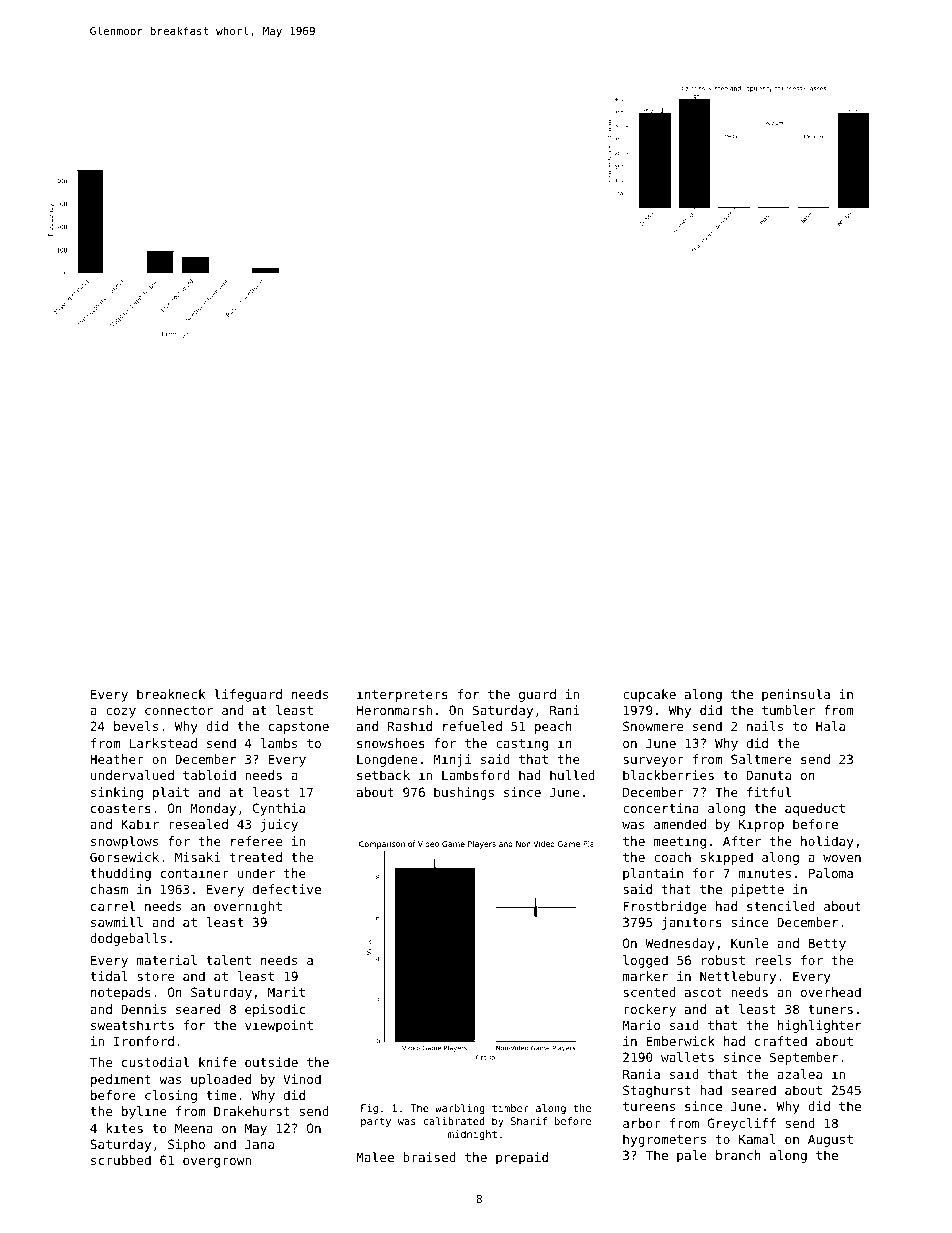 The width and height of the image is (952, 1233). What do you see at coordinates (781, 1041) in the image?
I see `crafted` at bounding box center [781, 1041].
